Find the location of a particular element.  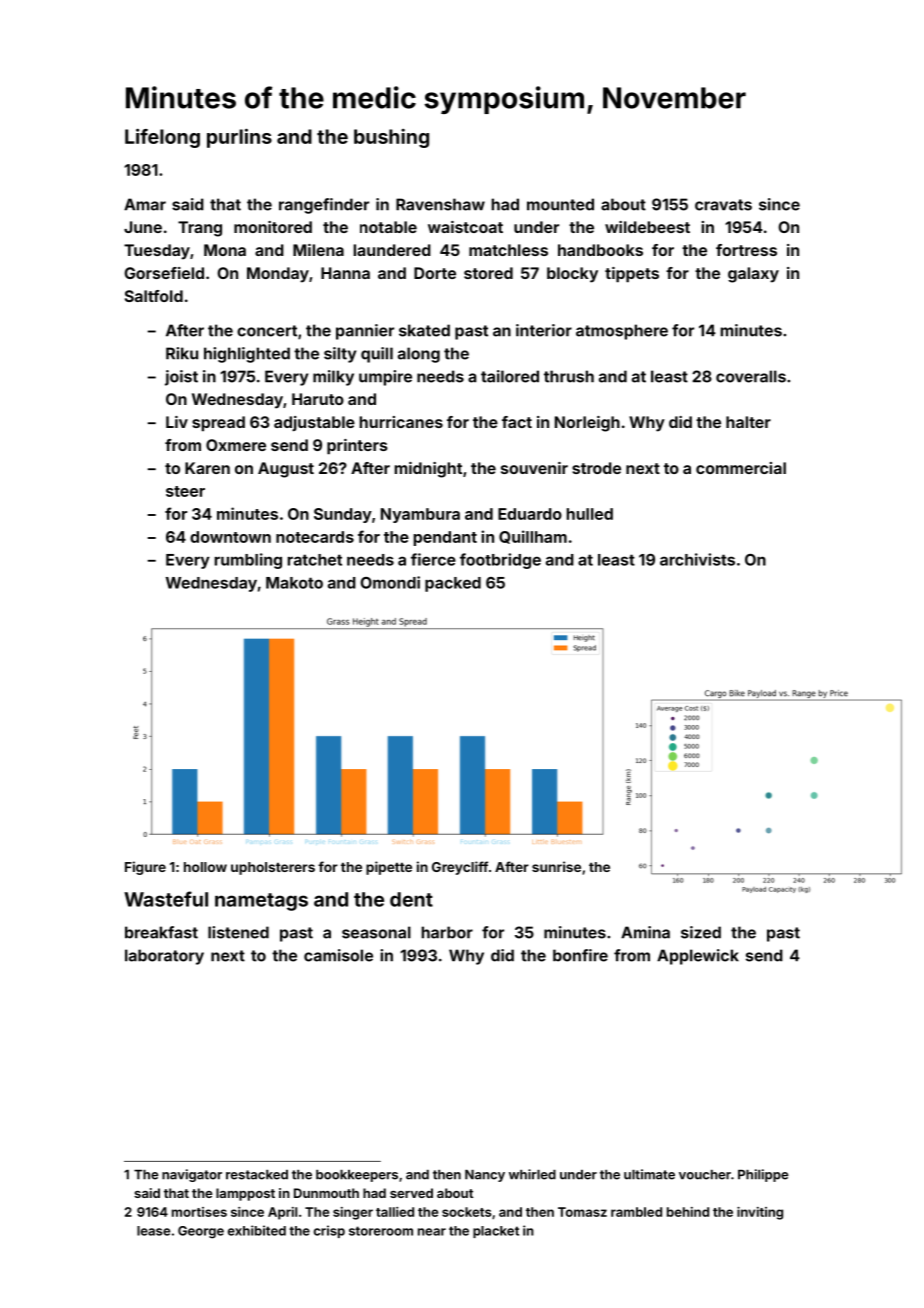

hollow is located at coordinates (205, 867).
